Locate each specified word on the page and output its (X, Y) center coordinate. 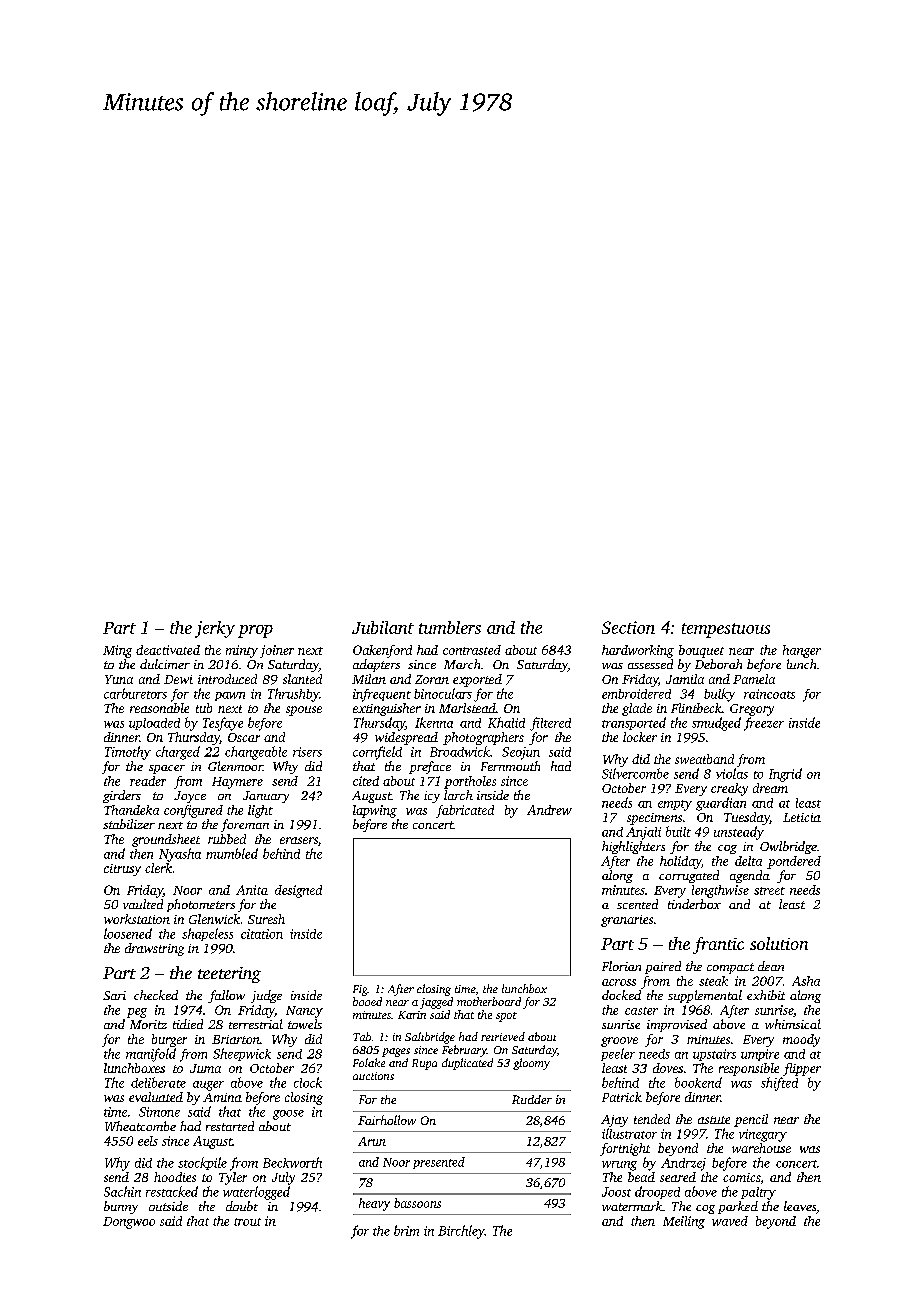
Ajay (614, 1121)
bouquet (701, 651)
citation (262, 934)
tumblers (450, 627)
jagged (436, 1003)
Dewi (178, 679)
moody (801, 1040)
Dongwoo (129, 1223)
